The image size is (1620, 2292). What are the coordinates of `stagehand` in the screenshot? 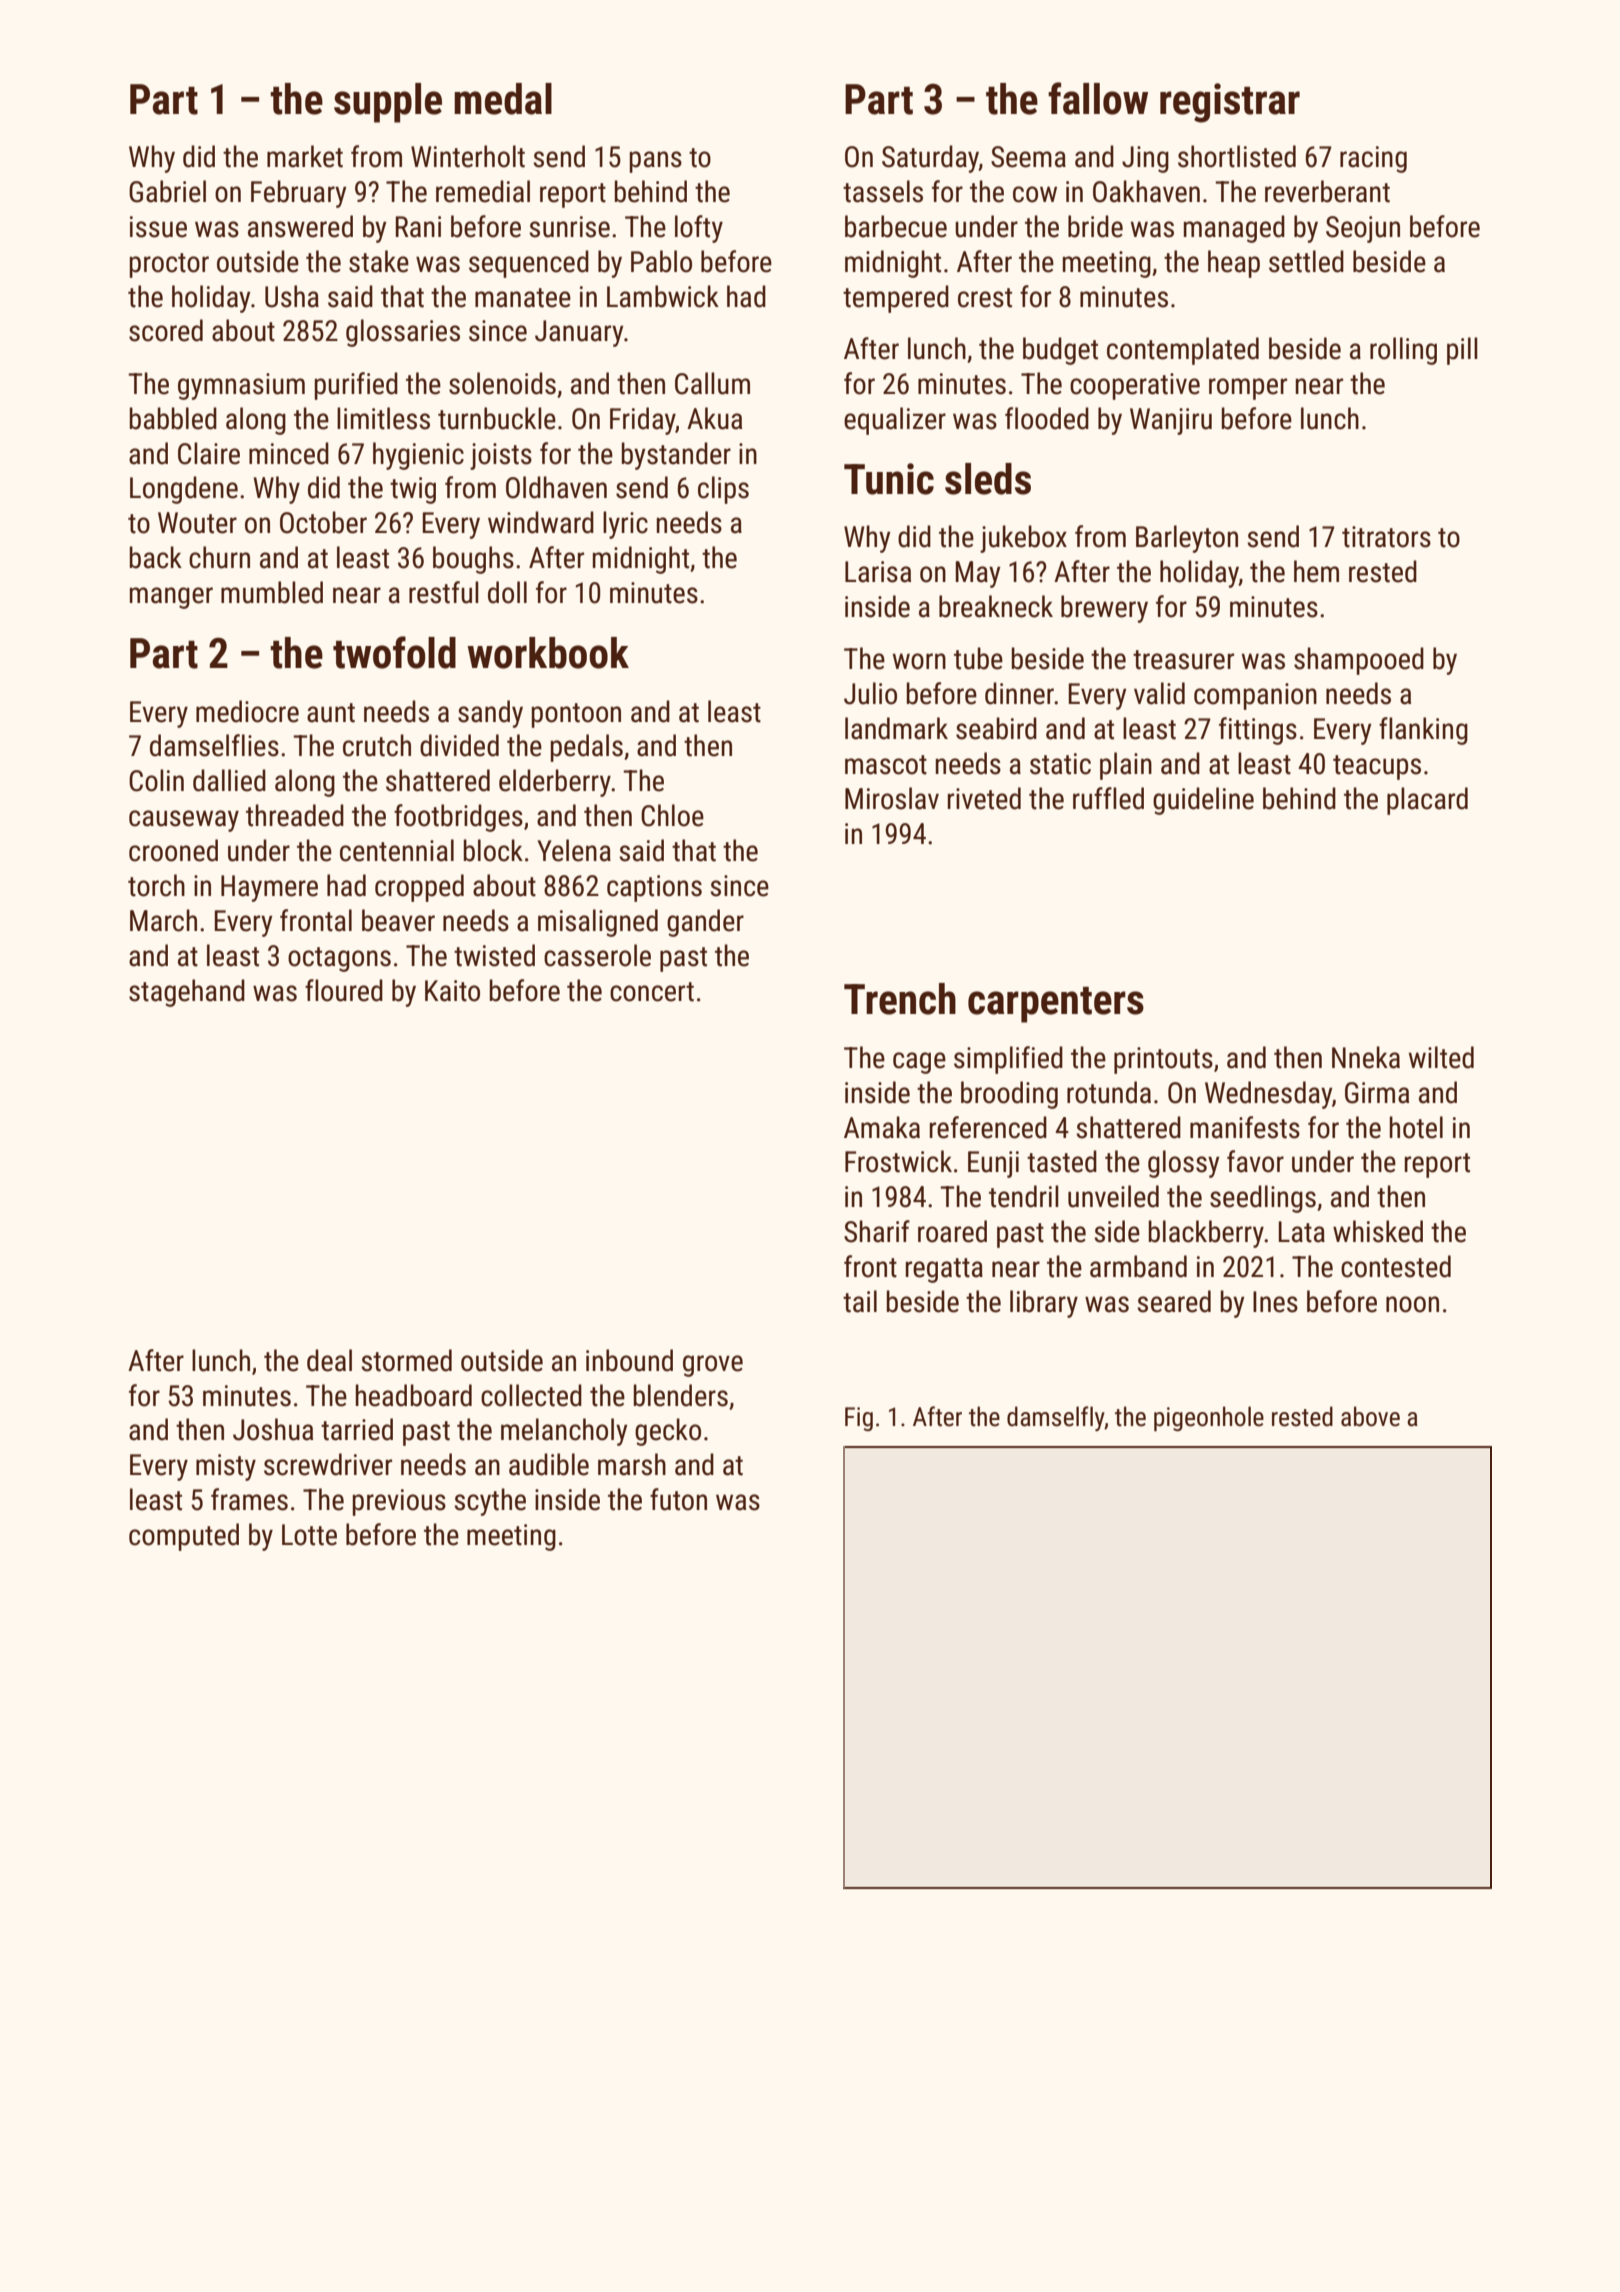 It's located at (187, 993).
